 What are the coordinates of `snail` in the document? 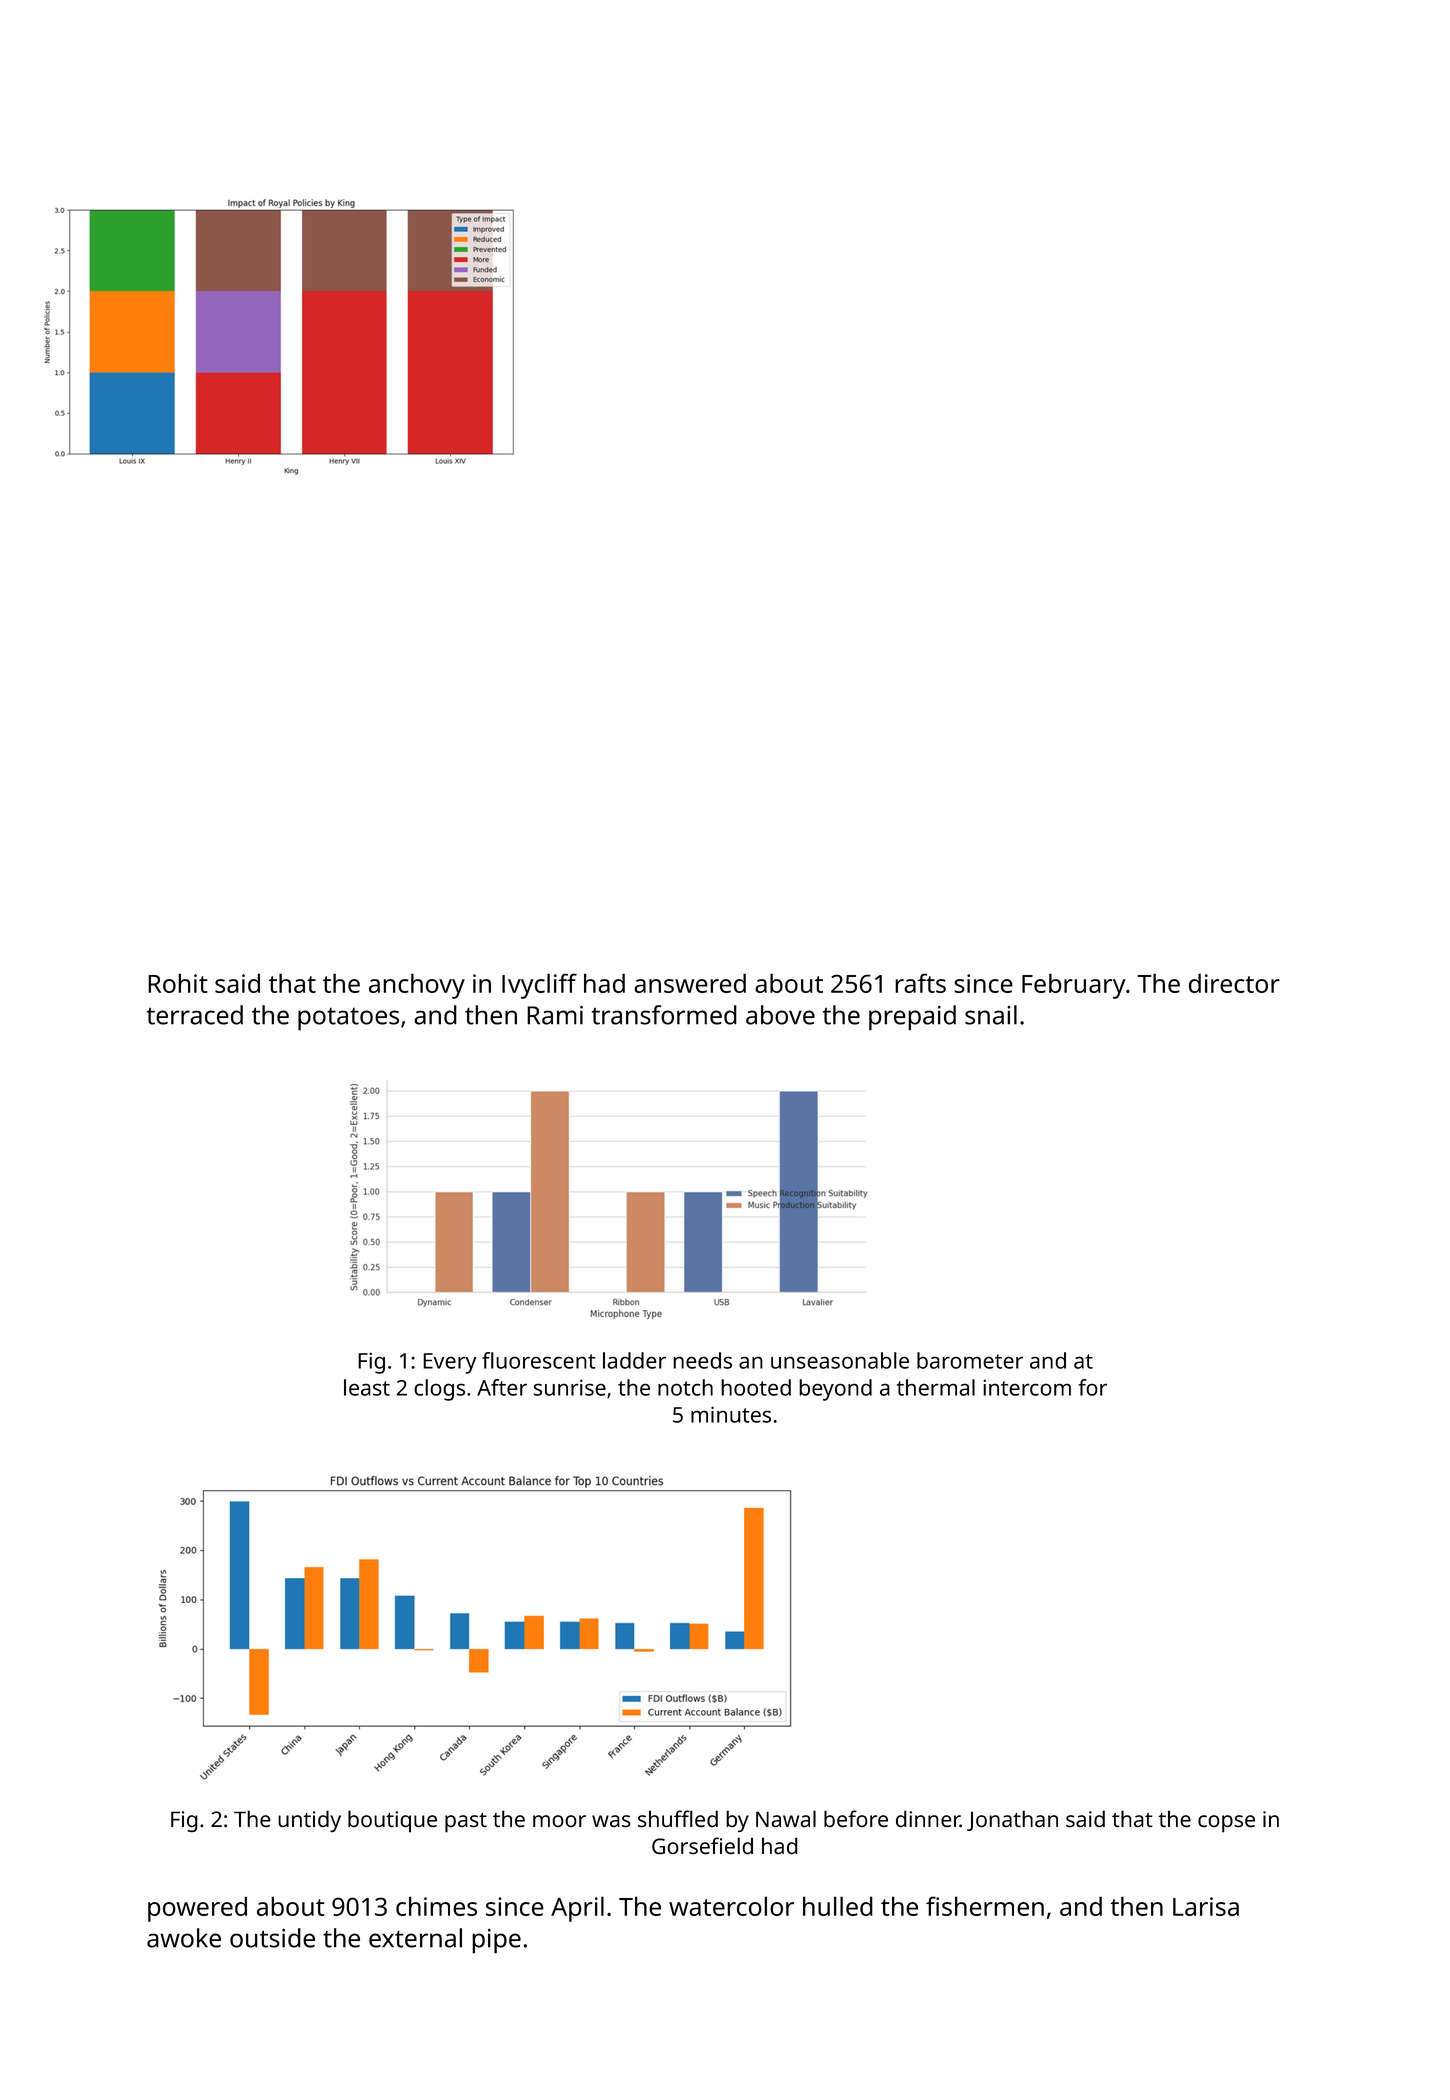 It's located at (991, 1015).
